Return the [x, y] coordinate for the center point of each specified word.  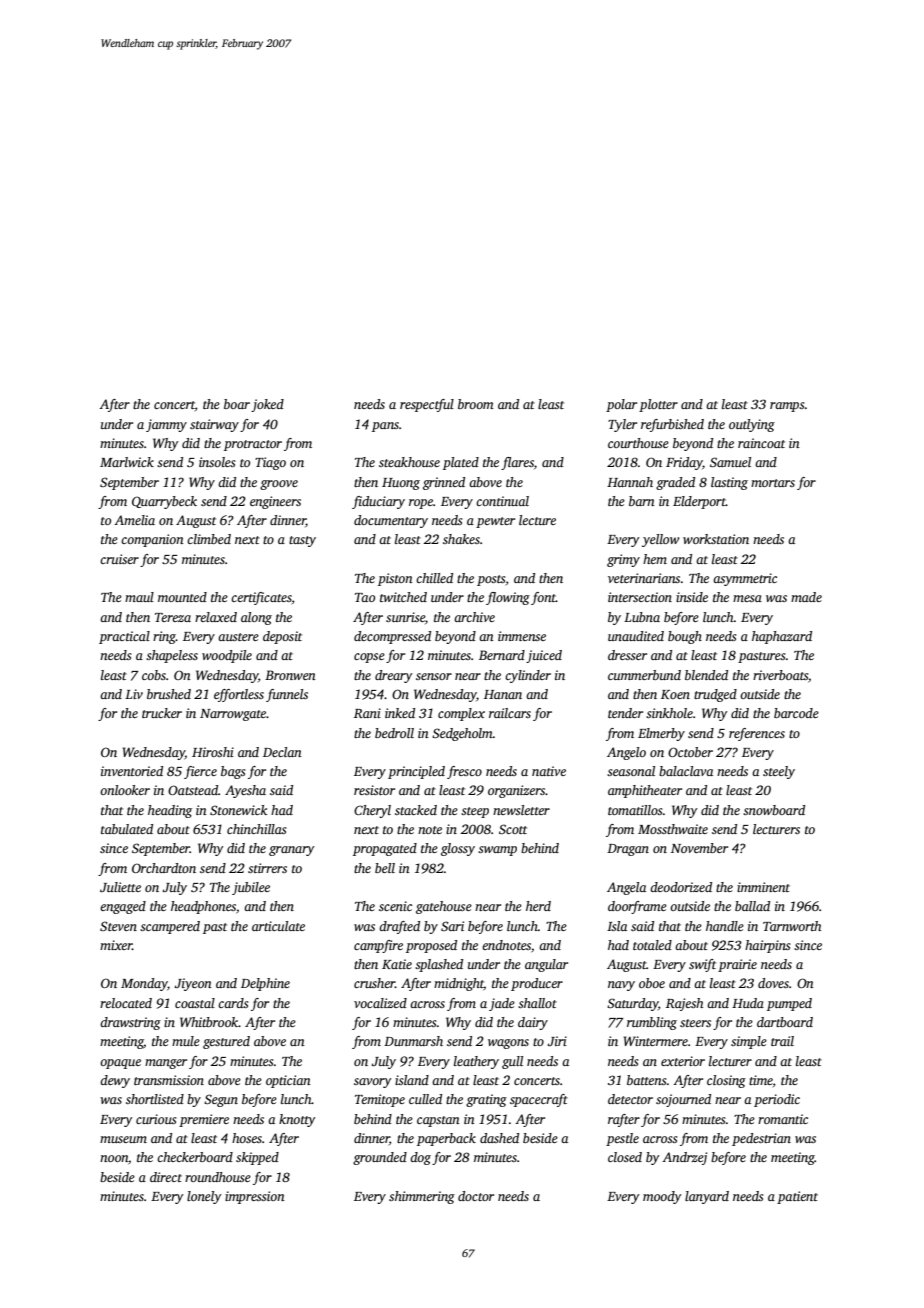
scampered [170, 927]
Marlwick [127, 462]
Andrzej [684, 1158]
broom [476, 404]
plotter [658, 405]
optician [288, 1081]
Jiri [557, 1041]
